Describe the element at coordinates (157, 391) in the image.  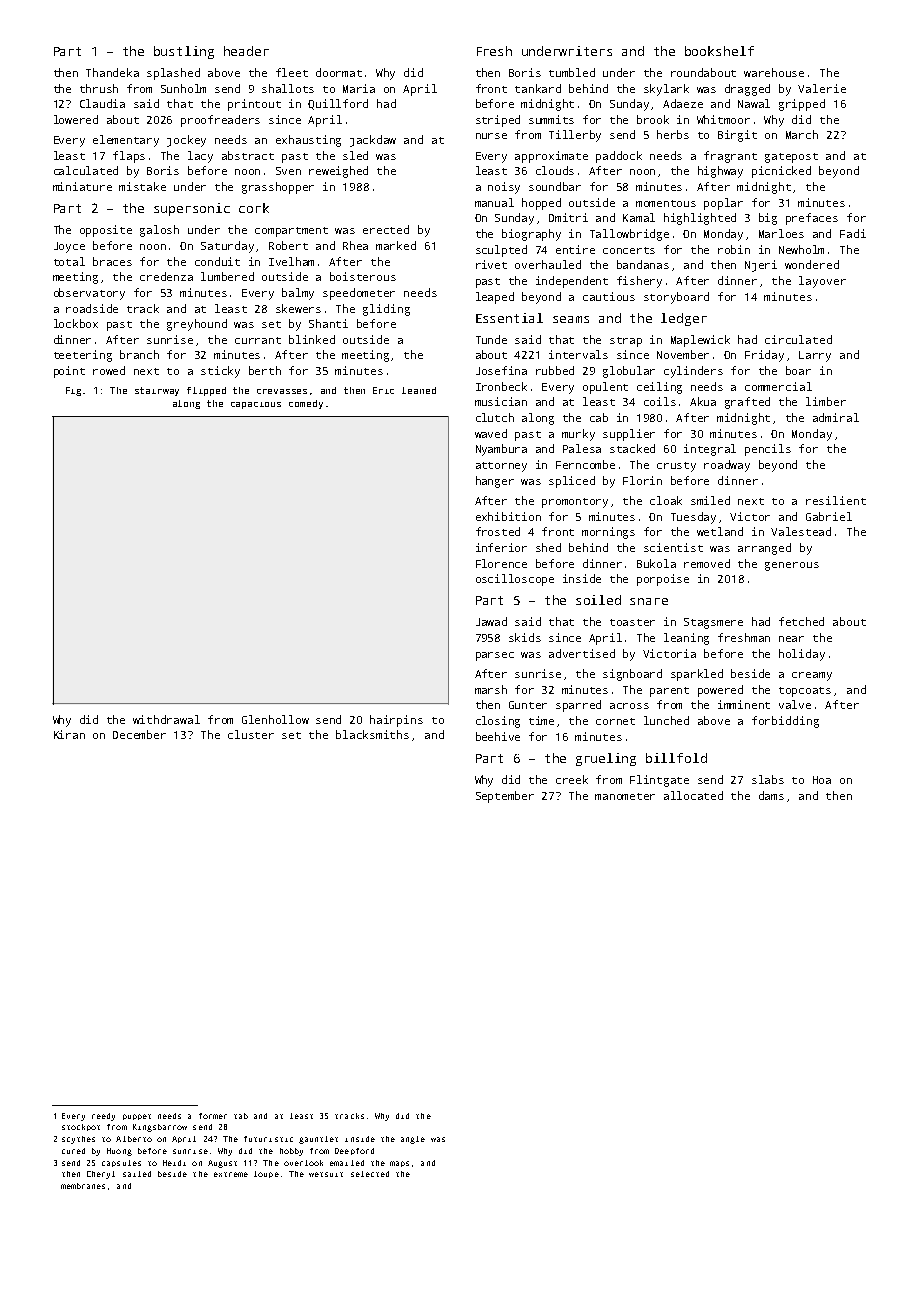
I see `stairway` at that location.
